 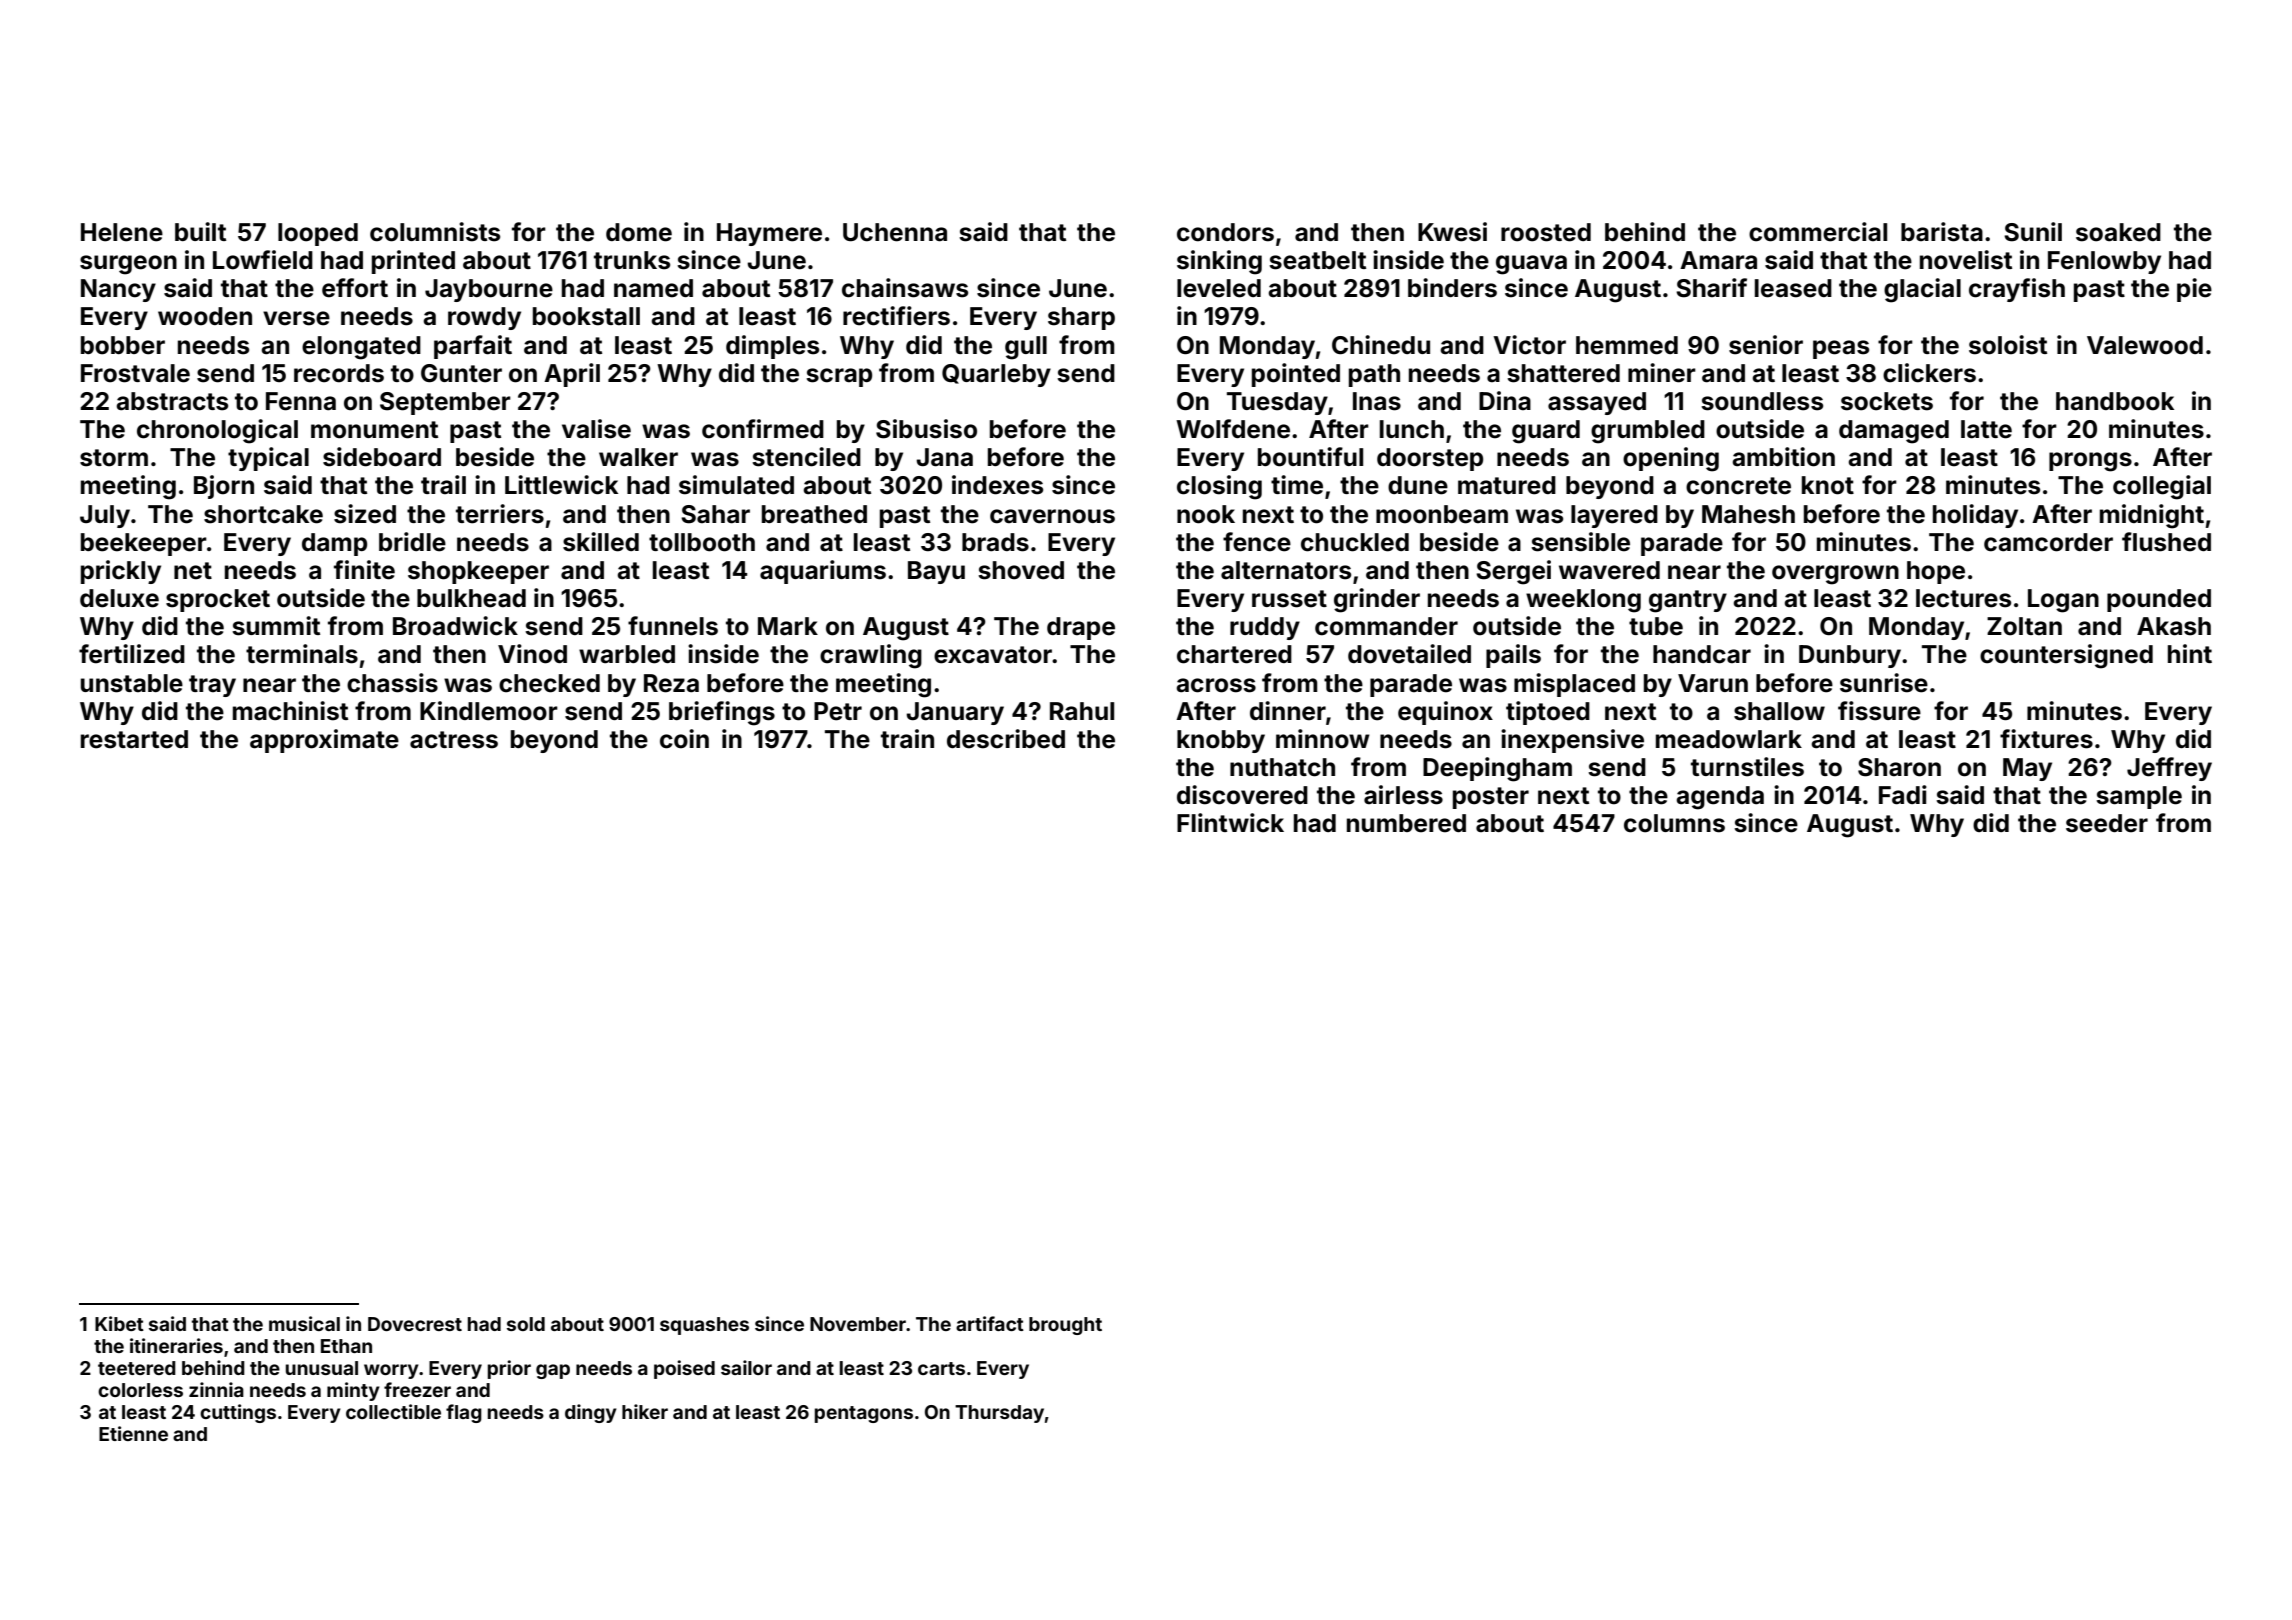 What do you see at coordinates (2194, 290) in the document?
I see `pie` at bounding box center [2194, 290].
